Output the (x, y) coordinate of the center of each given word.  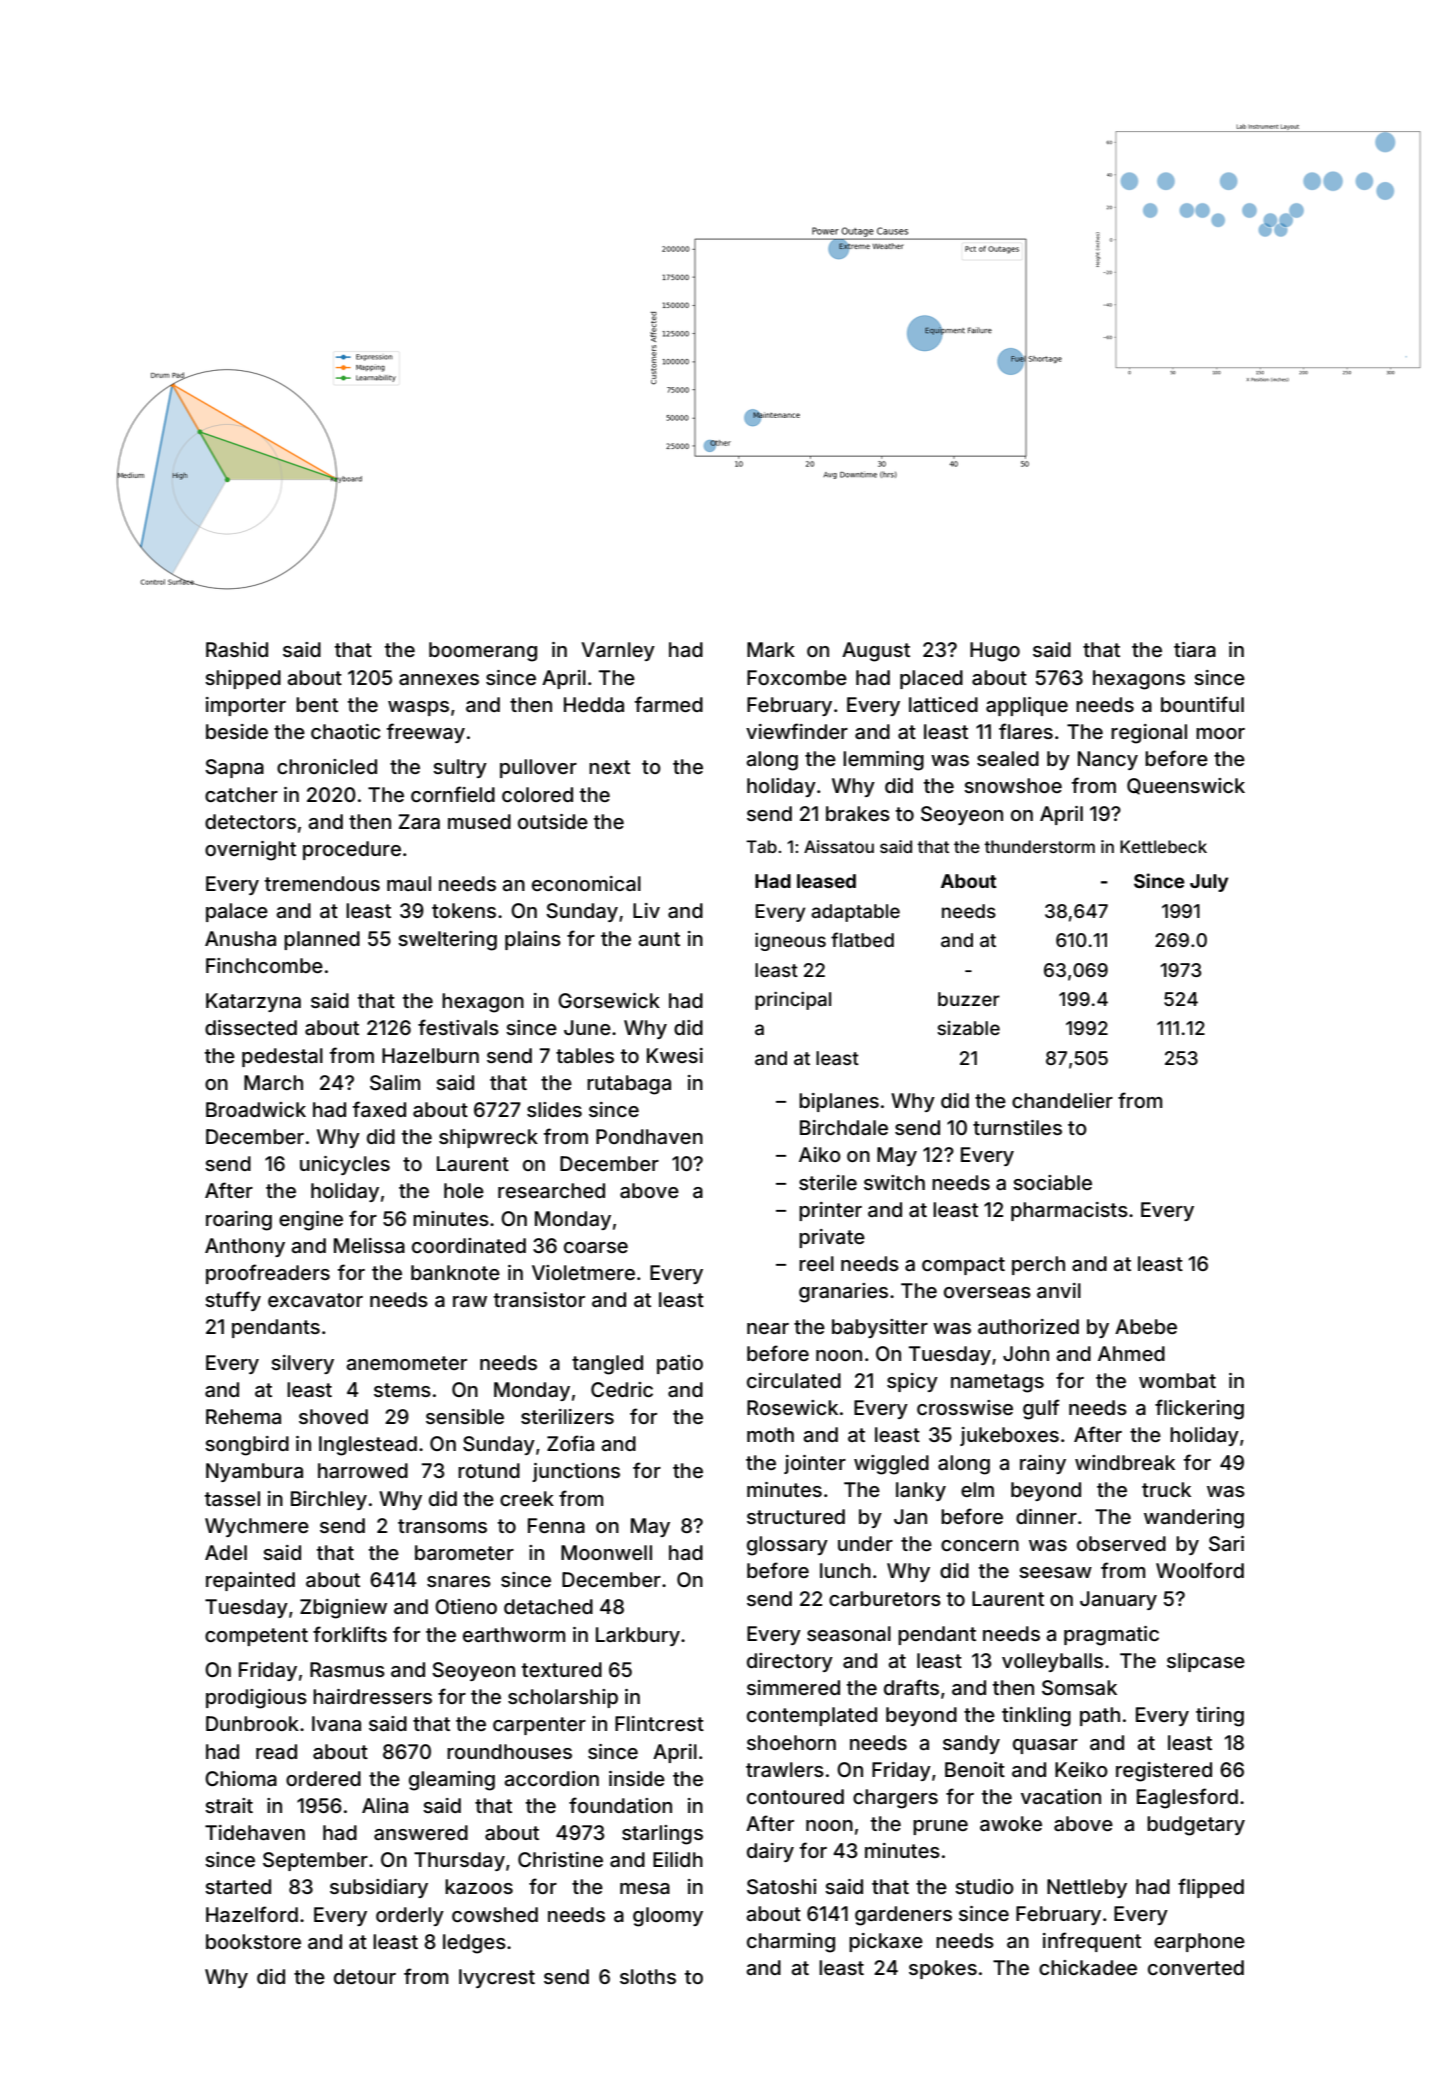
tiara (1195, 649)
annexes (439, 679)
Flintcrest (659, 1723)
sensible (465, 1416)
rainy (1043, 1464)
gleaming (452, 1781)
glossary (787, 1546)
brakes (858, 813)
